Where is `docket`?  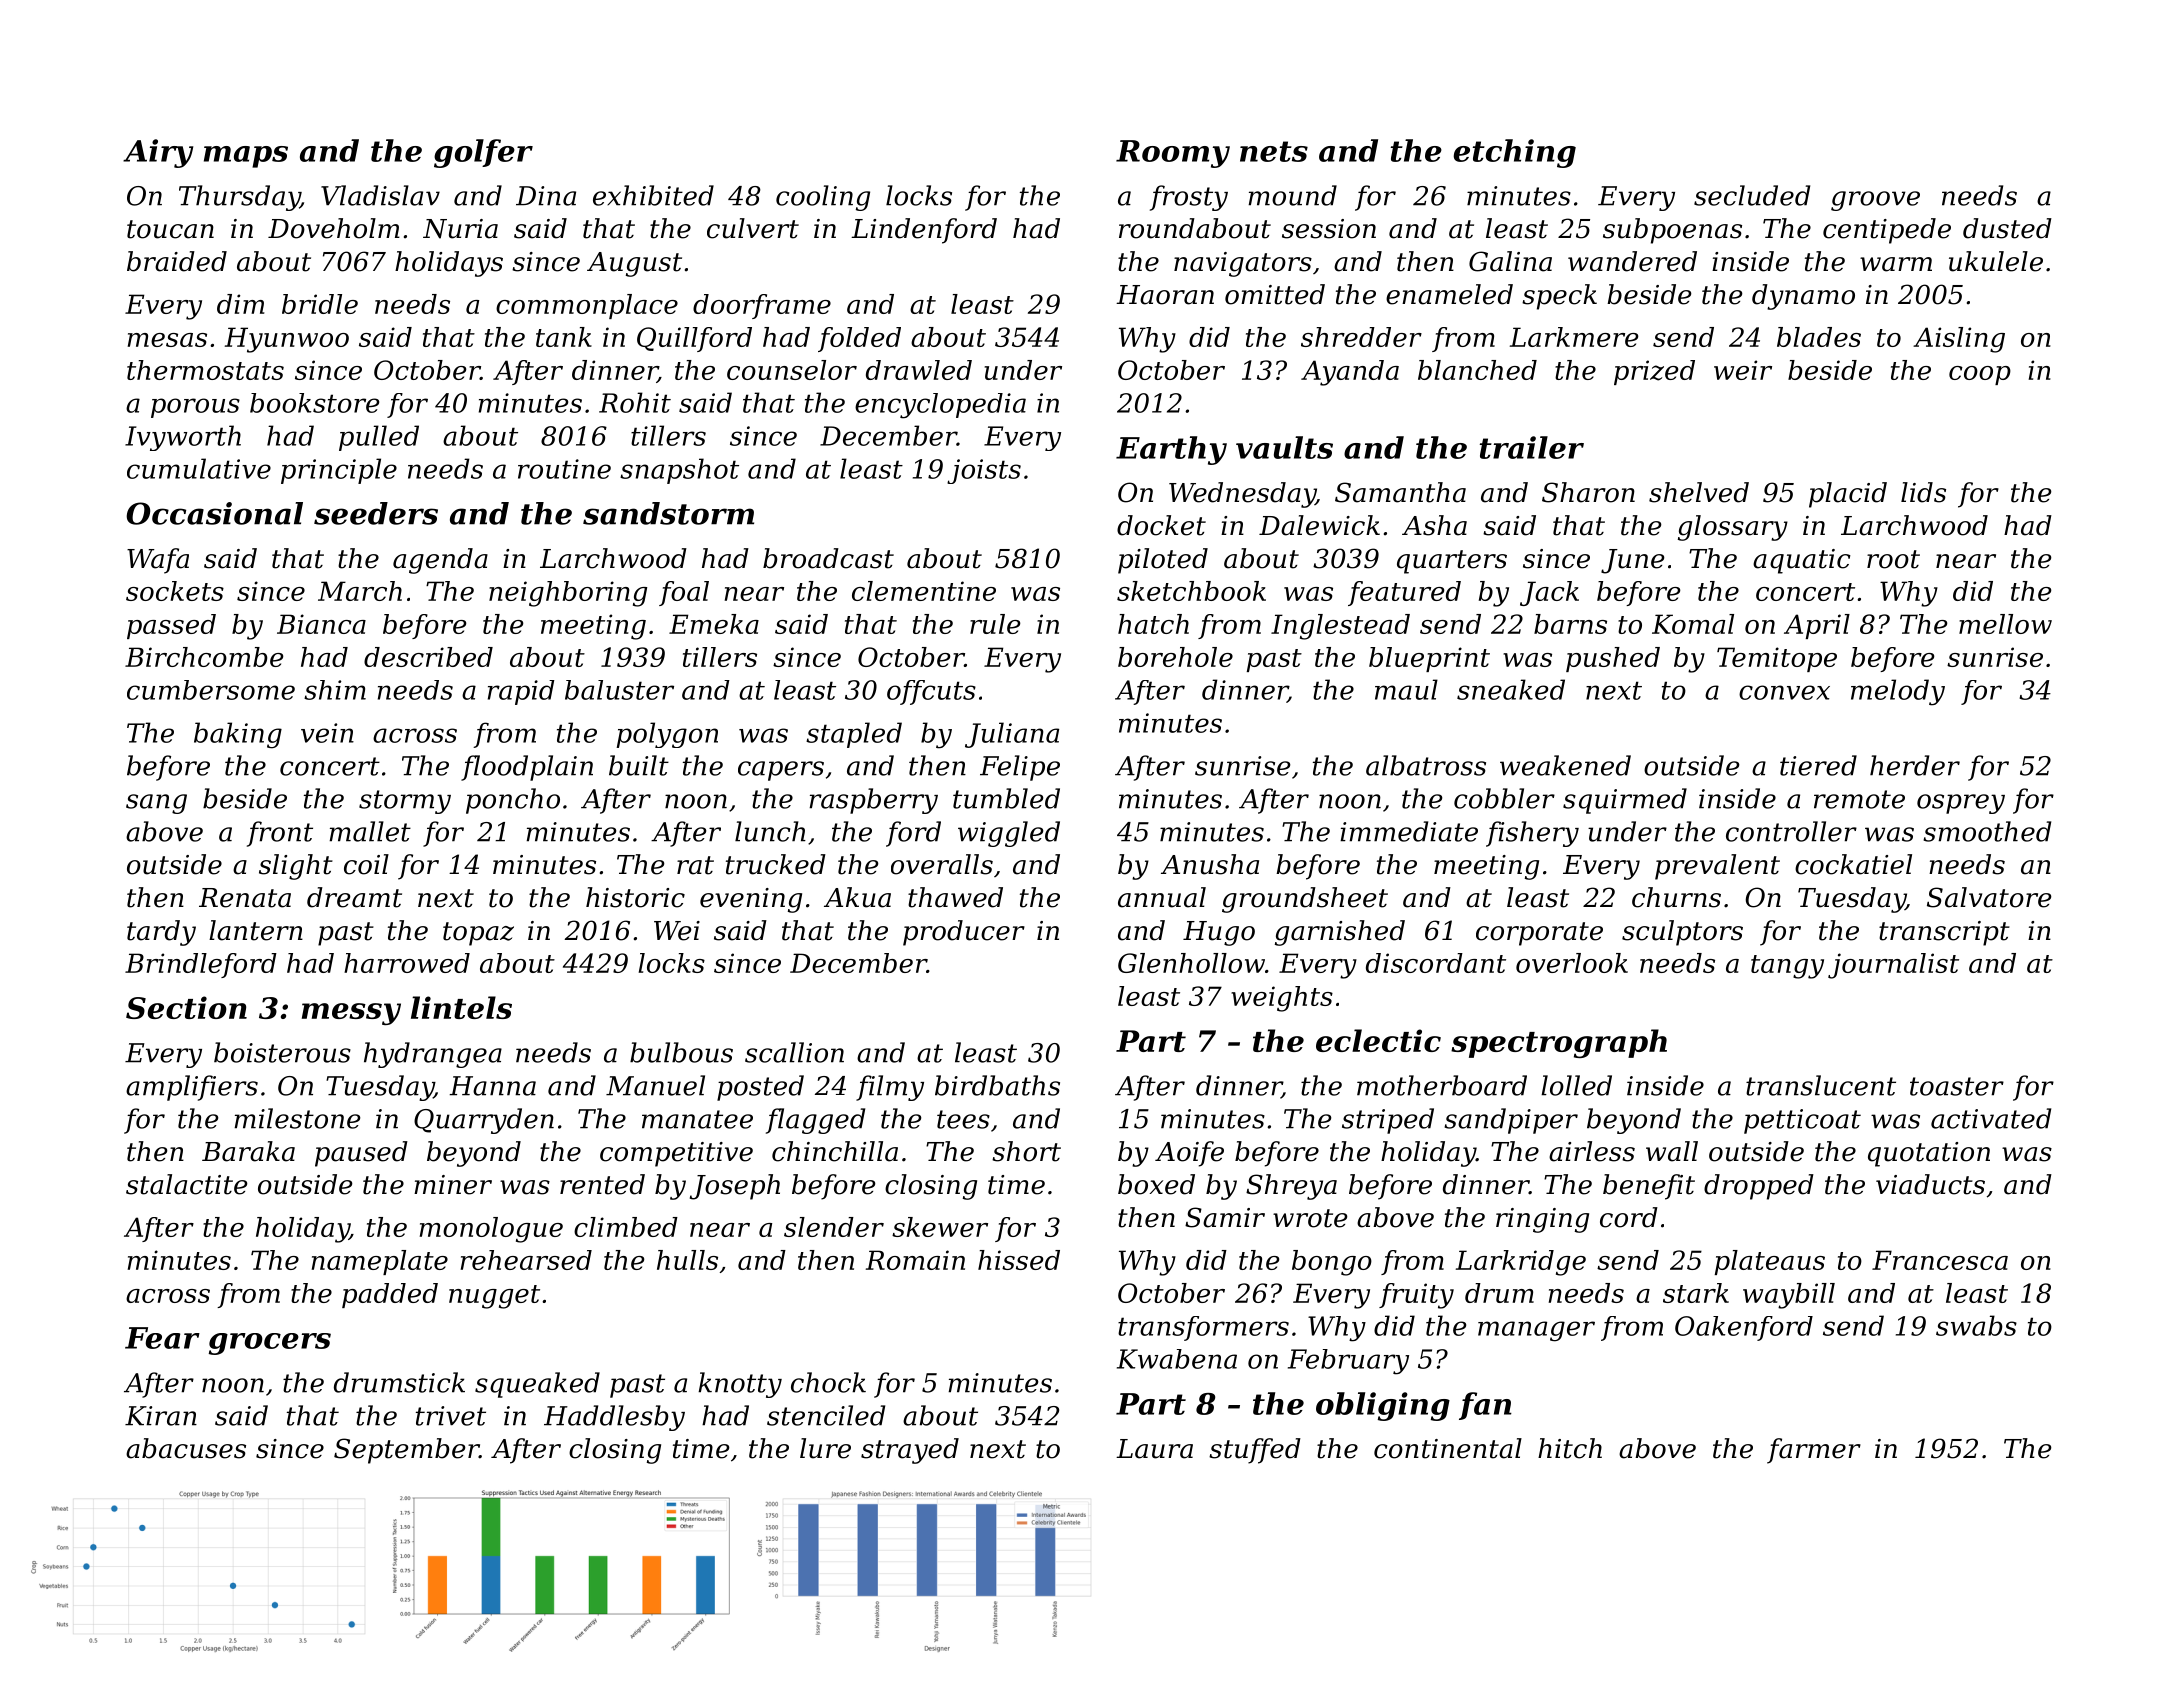
docket is located at coordinates (1161, 525).
